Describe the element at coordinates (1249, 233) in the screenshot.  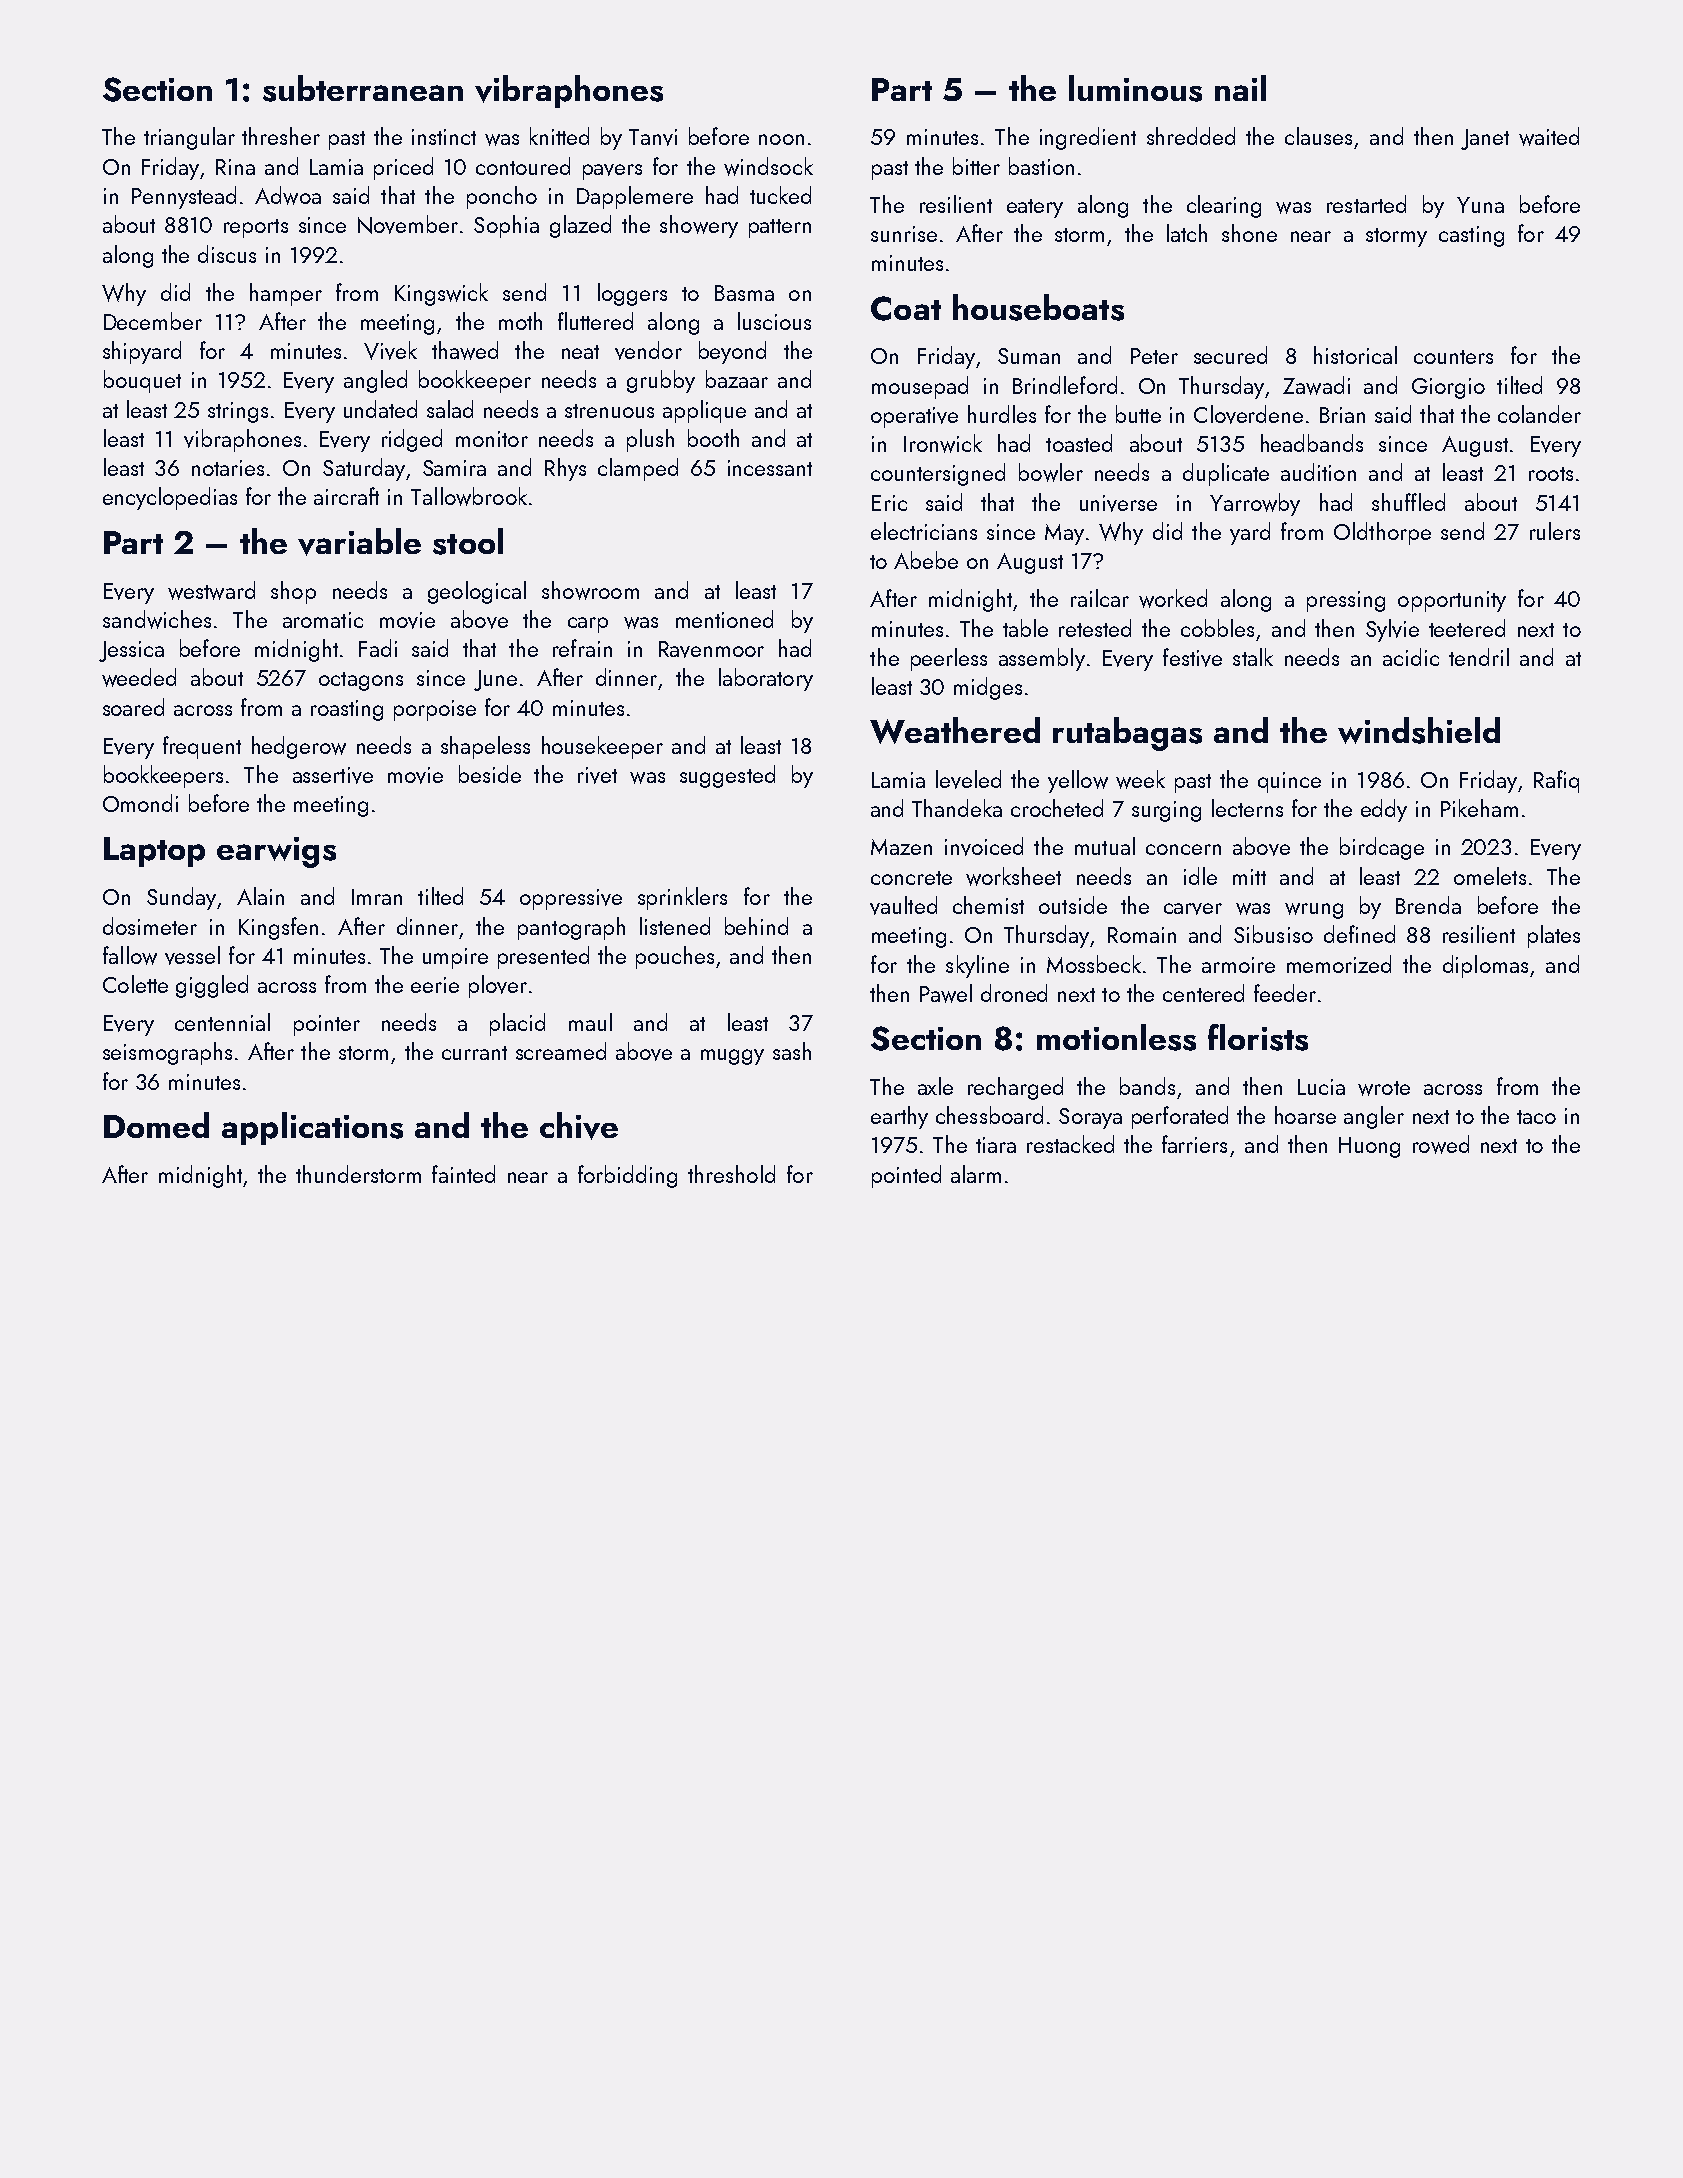
I see `shone` at that location.
